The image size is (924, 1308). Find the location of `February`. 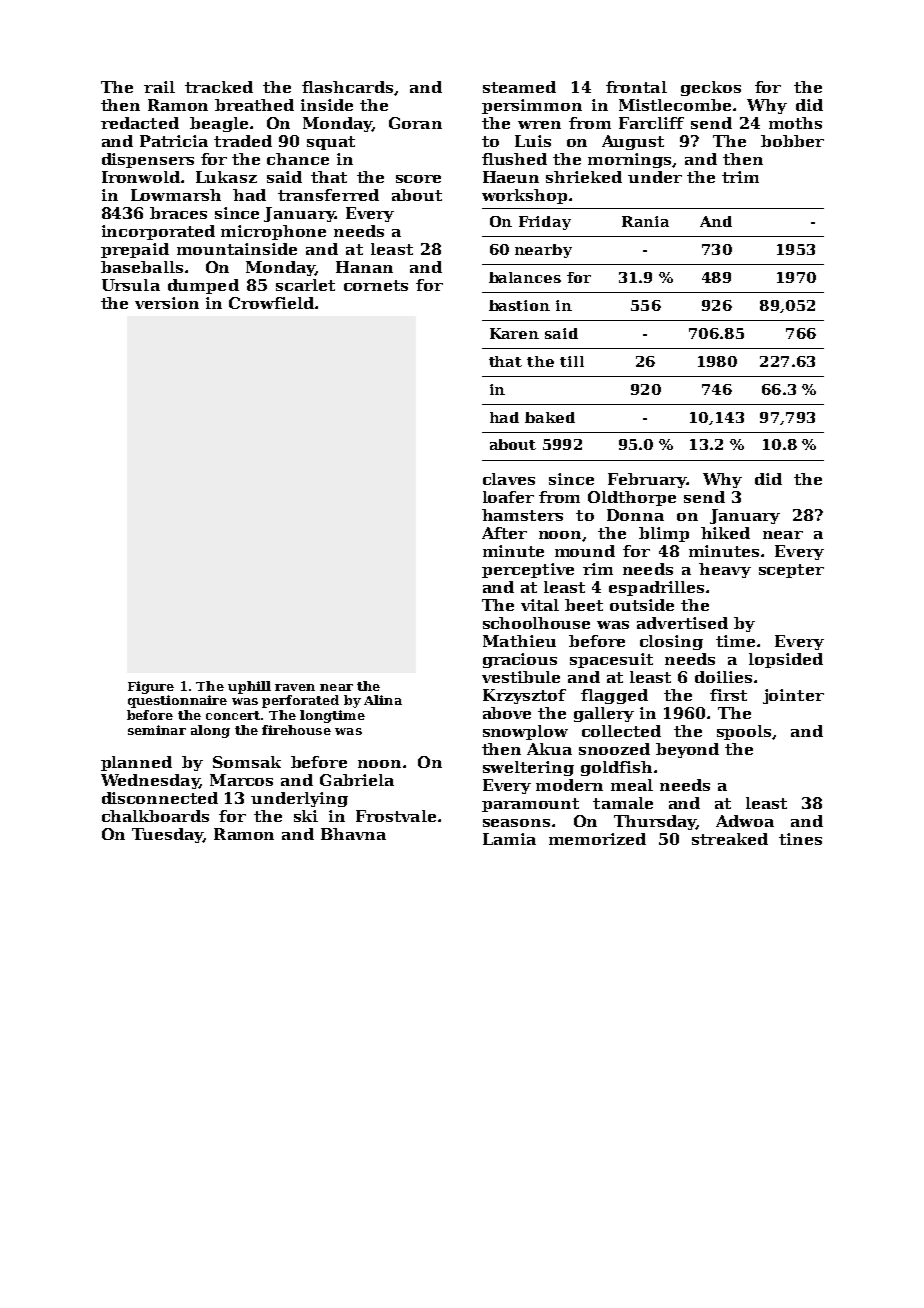

February is located at coordinates (647, 480).
